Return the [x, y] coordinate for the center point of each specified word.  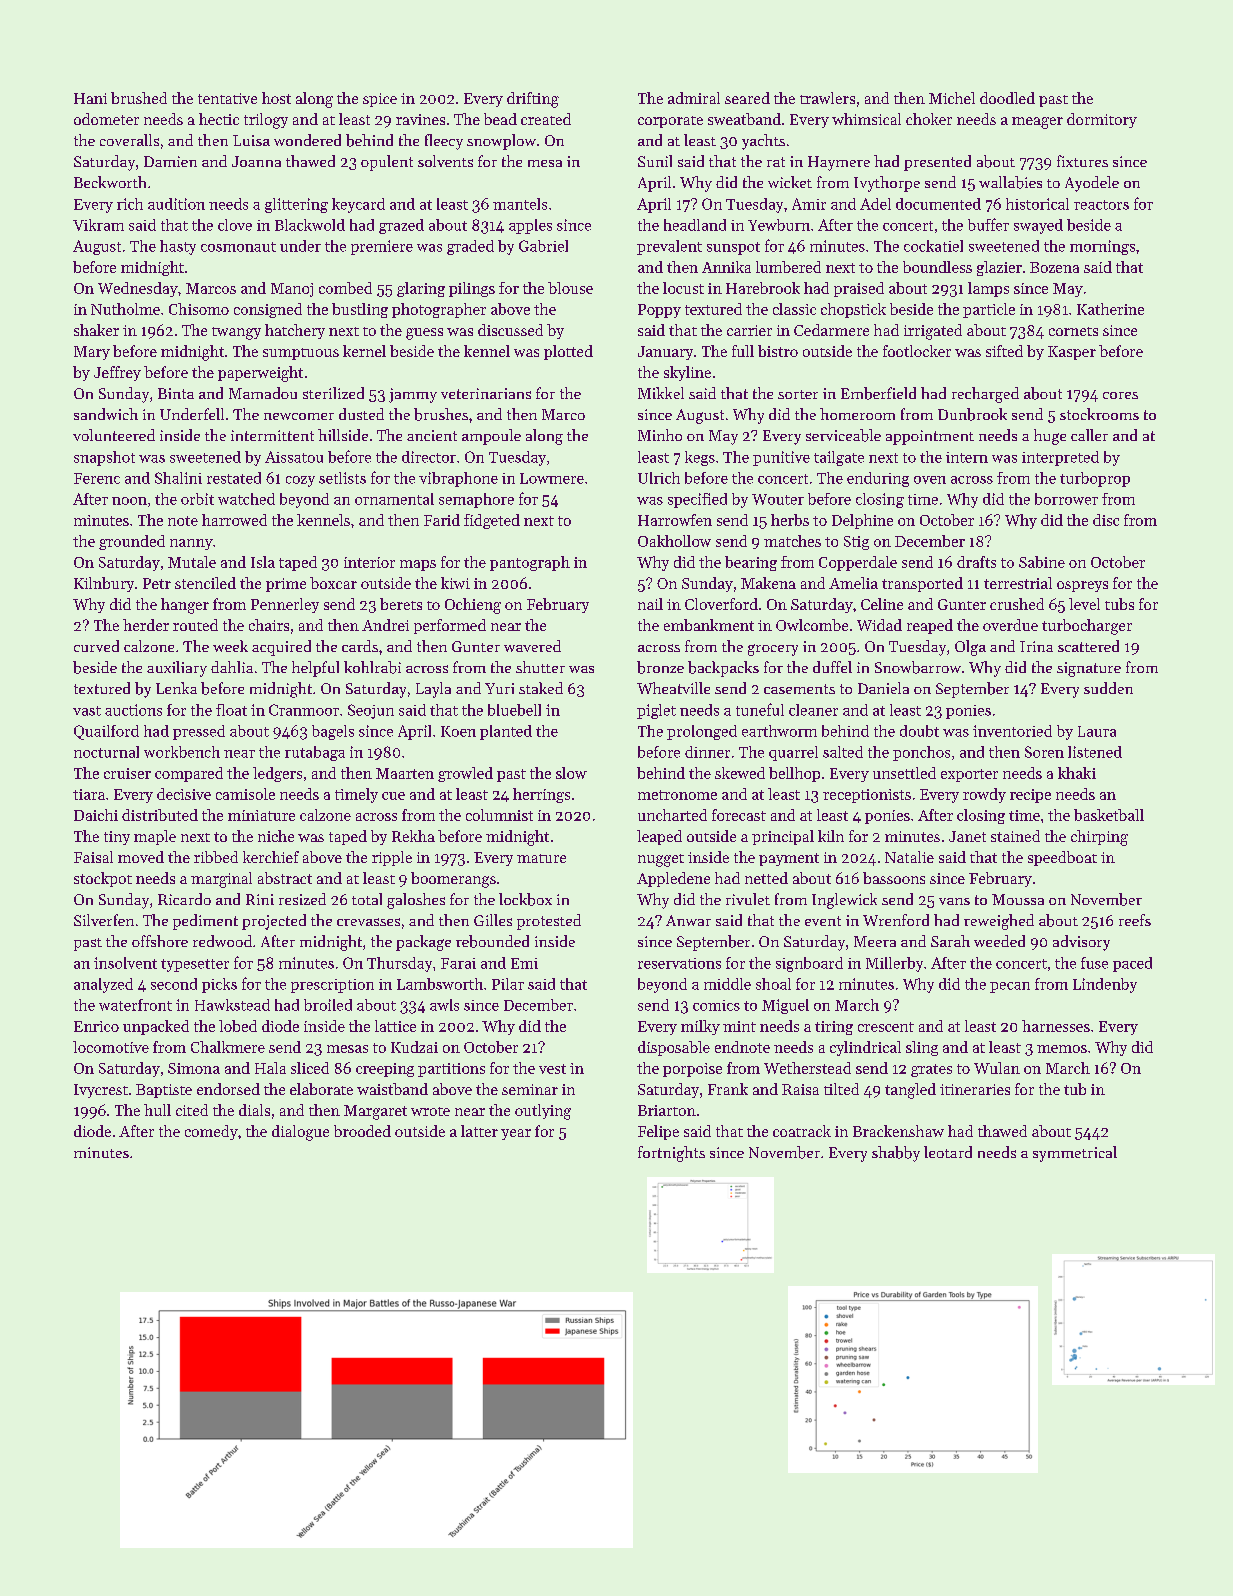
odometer [106, 119]
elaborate [321, 1089]
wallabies [1010, 182]
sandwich [106, 414]
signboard [809, 964]
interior [369, 562]
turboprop [1095, 479]
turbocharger [1087, 627]
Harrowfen [675, 520]
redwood [222, 941]
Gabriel [543, 246]
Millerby [894, 964]
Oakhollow [674, 541]
